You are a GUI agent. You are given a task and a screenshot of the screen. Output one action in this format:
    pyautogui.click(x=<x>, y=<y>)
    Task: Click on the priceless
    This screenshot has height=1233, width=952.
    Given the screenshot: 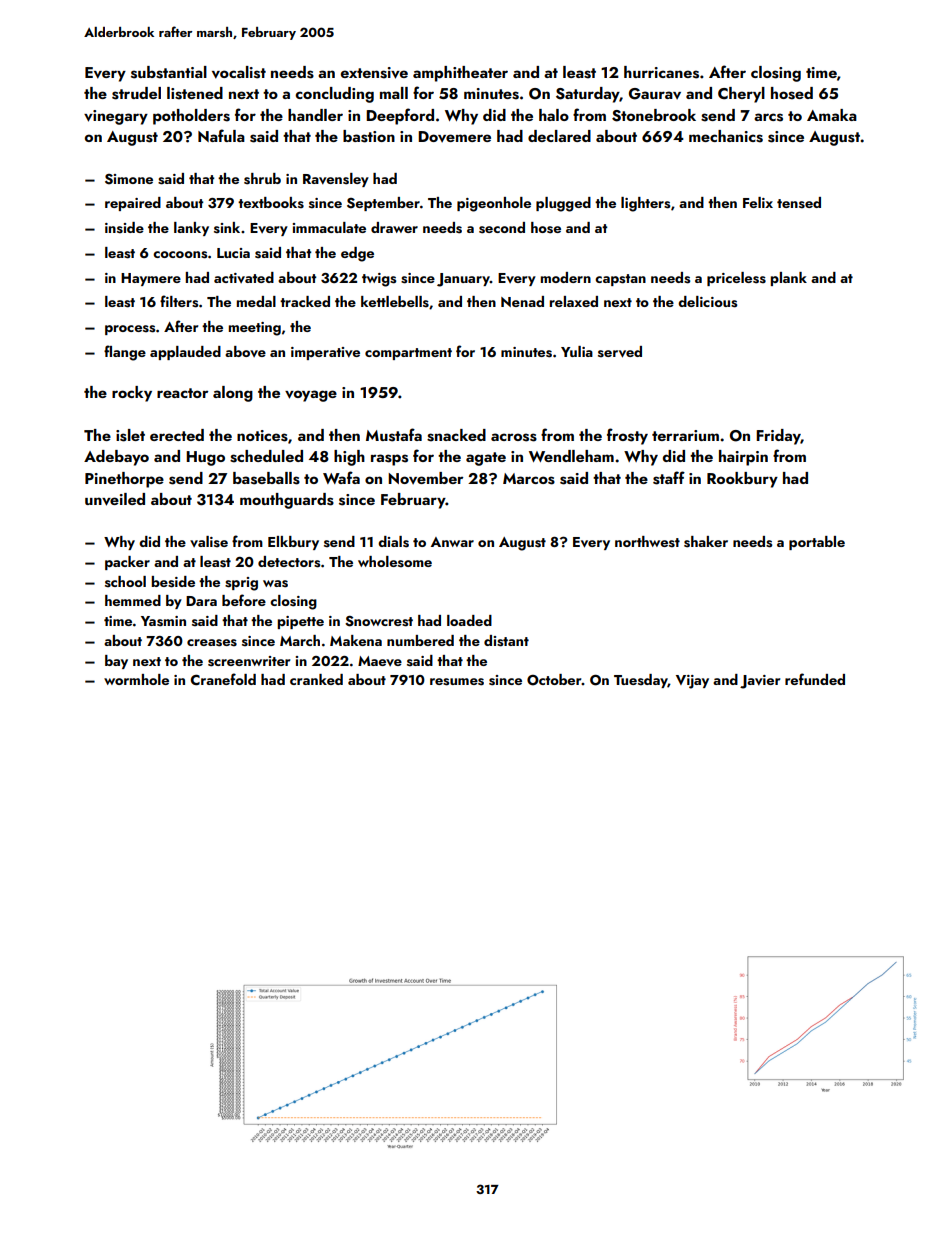 What is the action you would take?
    pyautogui.click(x=736, y=279)
